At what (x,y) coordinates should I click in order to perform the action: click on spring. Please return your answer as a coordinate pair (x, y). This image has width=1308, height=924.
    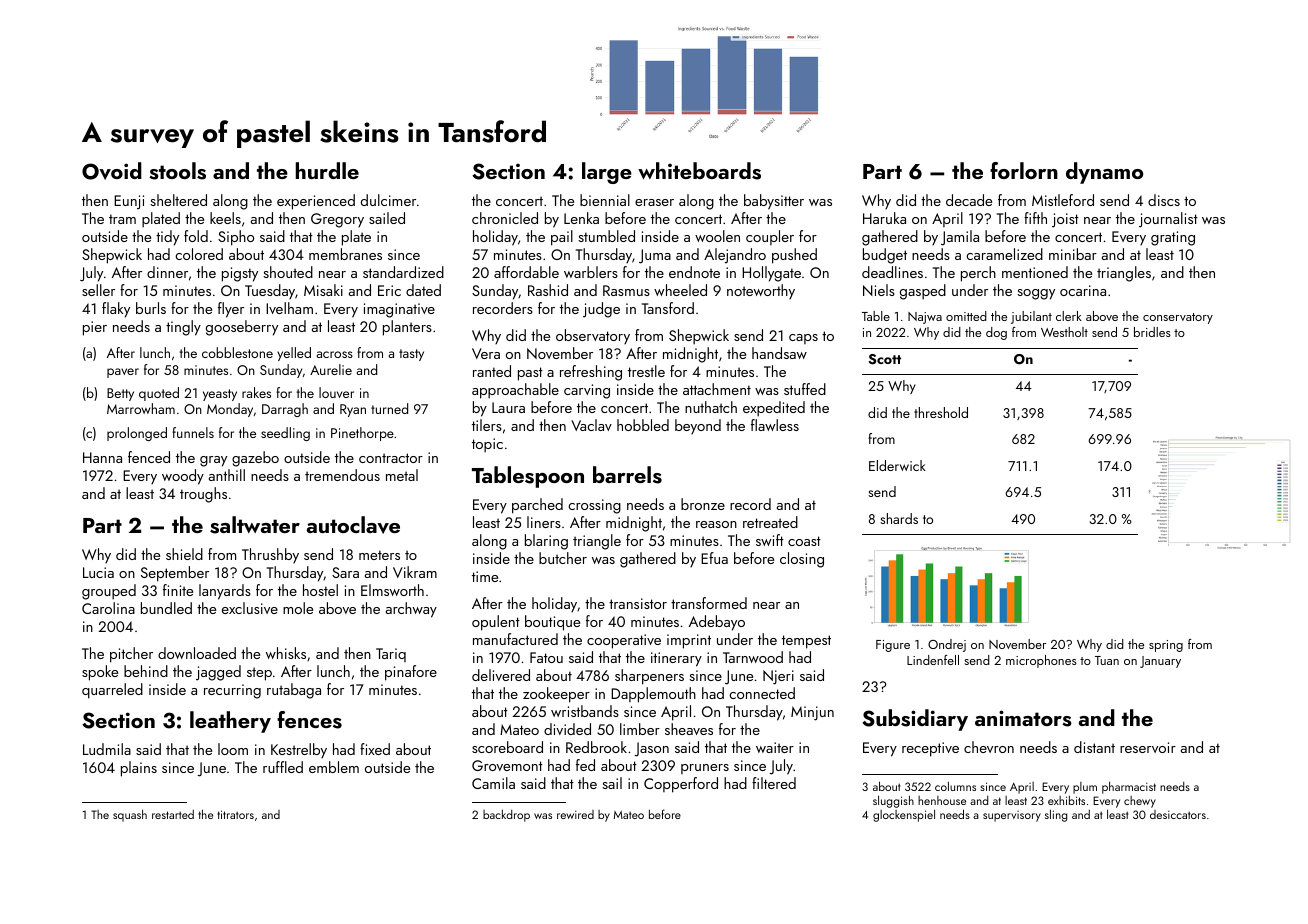
    Looking at the image, I should click on (1166, 646).
